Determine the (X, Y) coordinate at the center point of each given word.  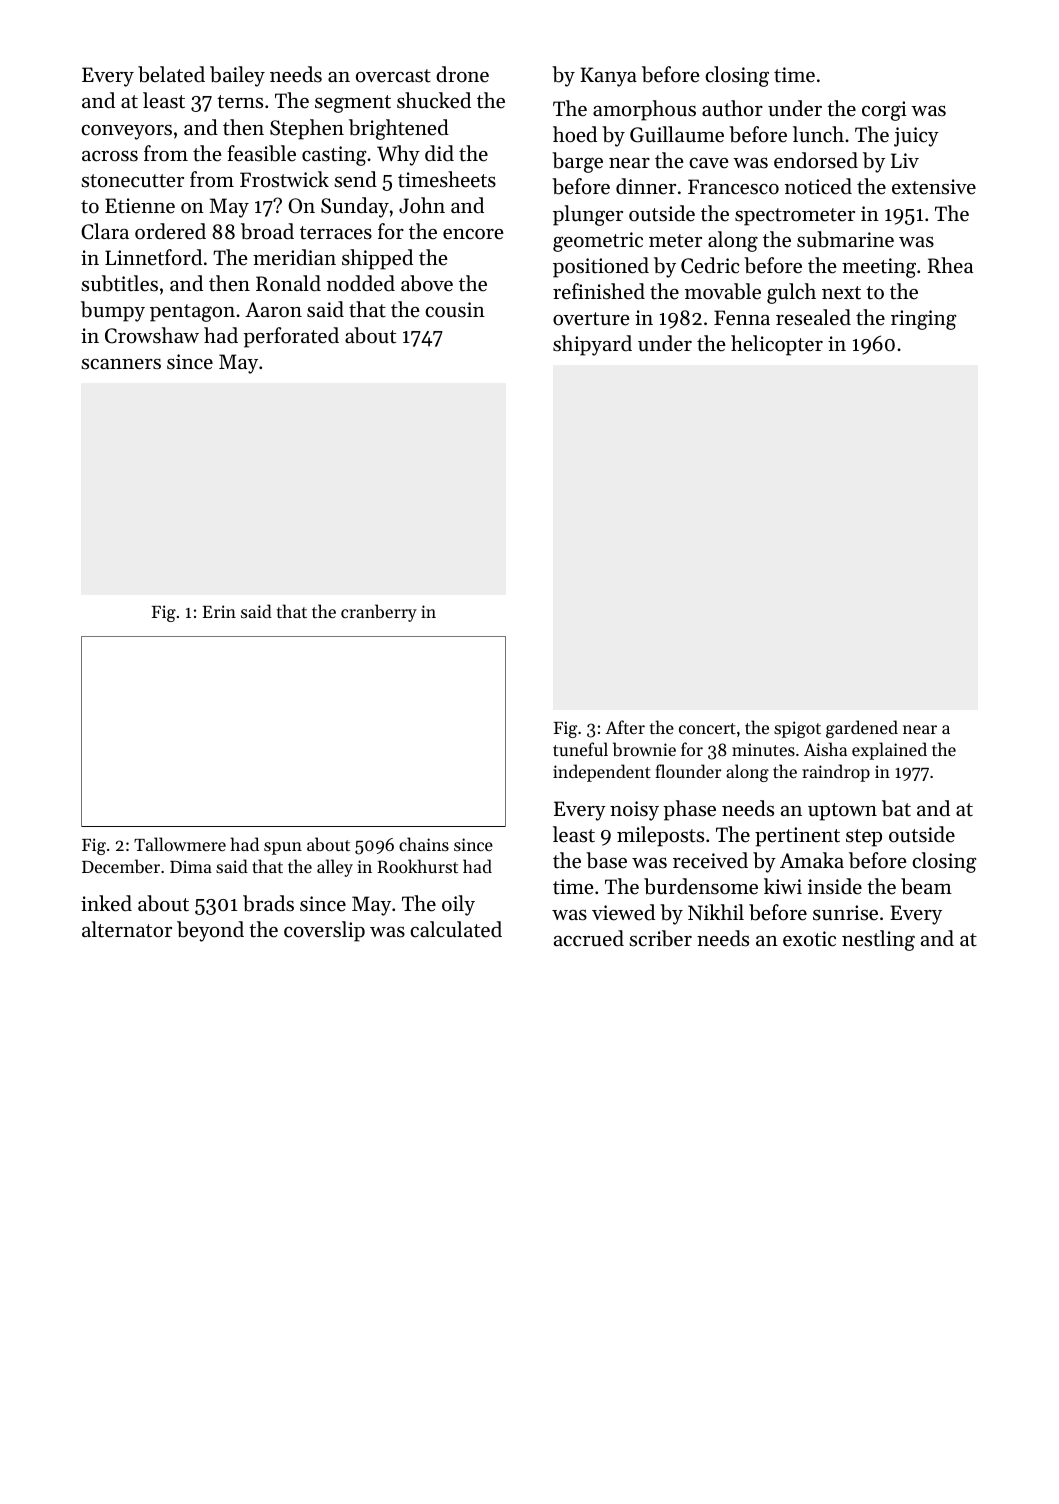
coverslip (324, 931)
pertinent (797, 837)
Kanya (608, 77)
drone (462, 74)
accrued (589, 938)
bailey (237, 76)
